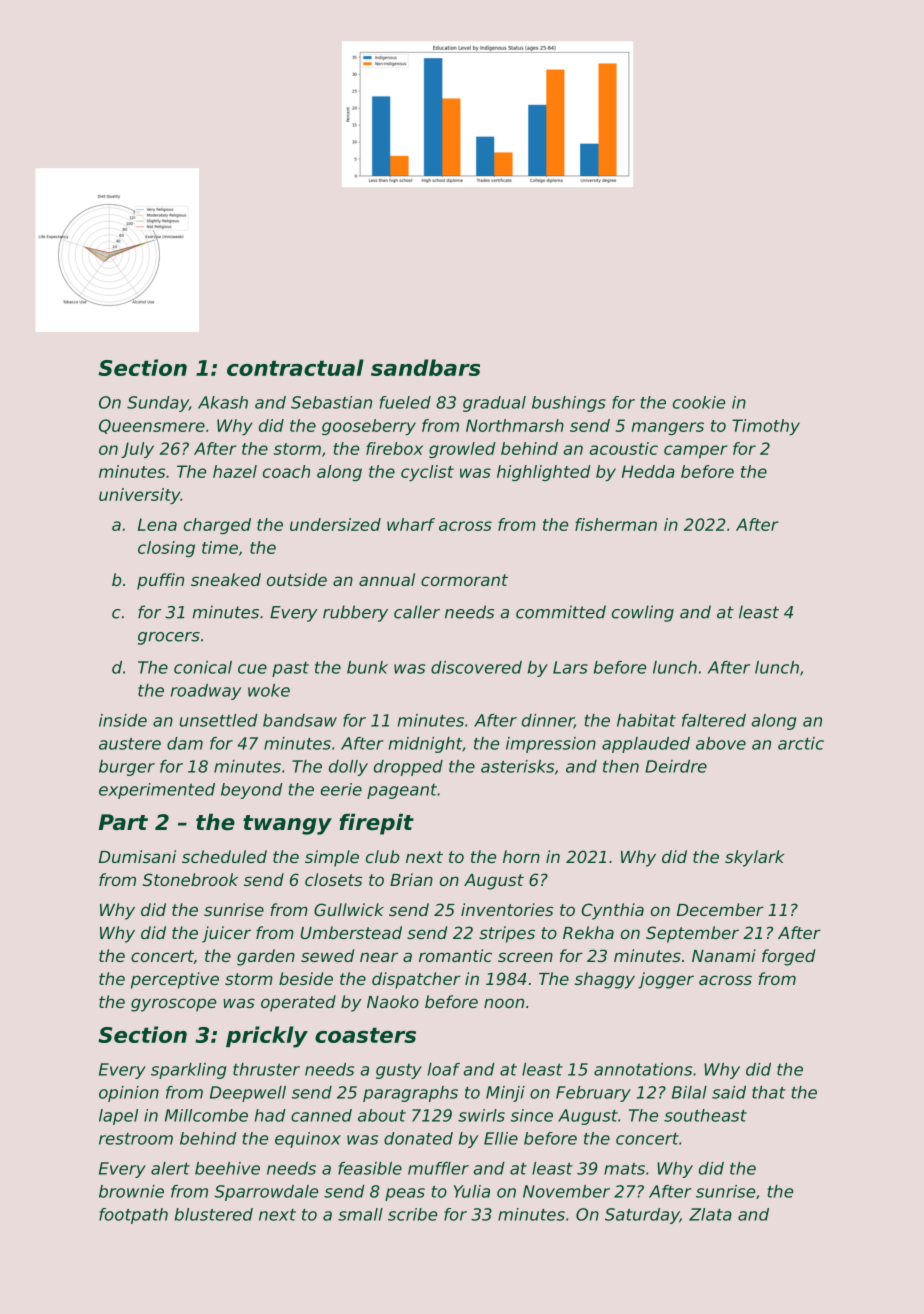 This page has height=1314, width=924. I want to click on Akash, so click(223, 402).
